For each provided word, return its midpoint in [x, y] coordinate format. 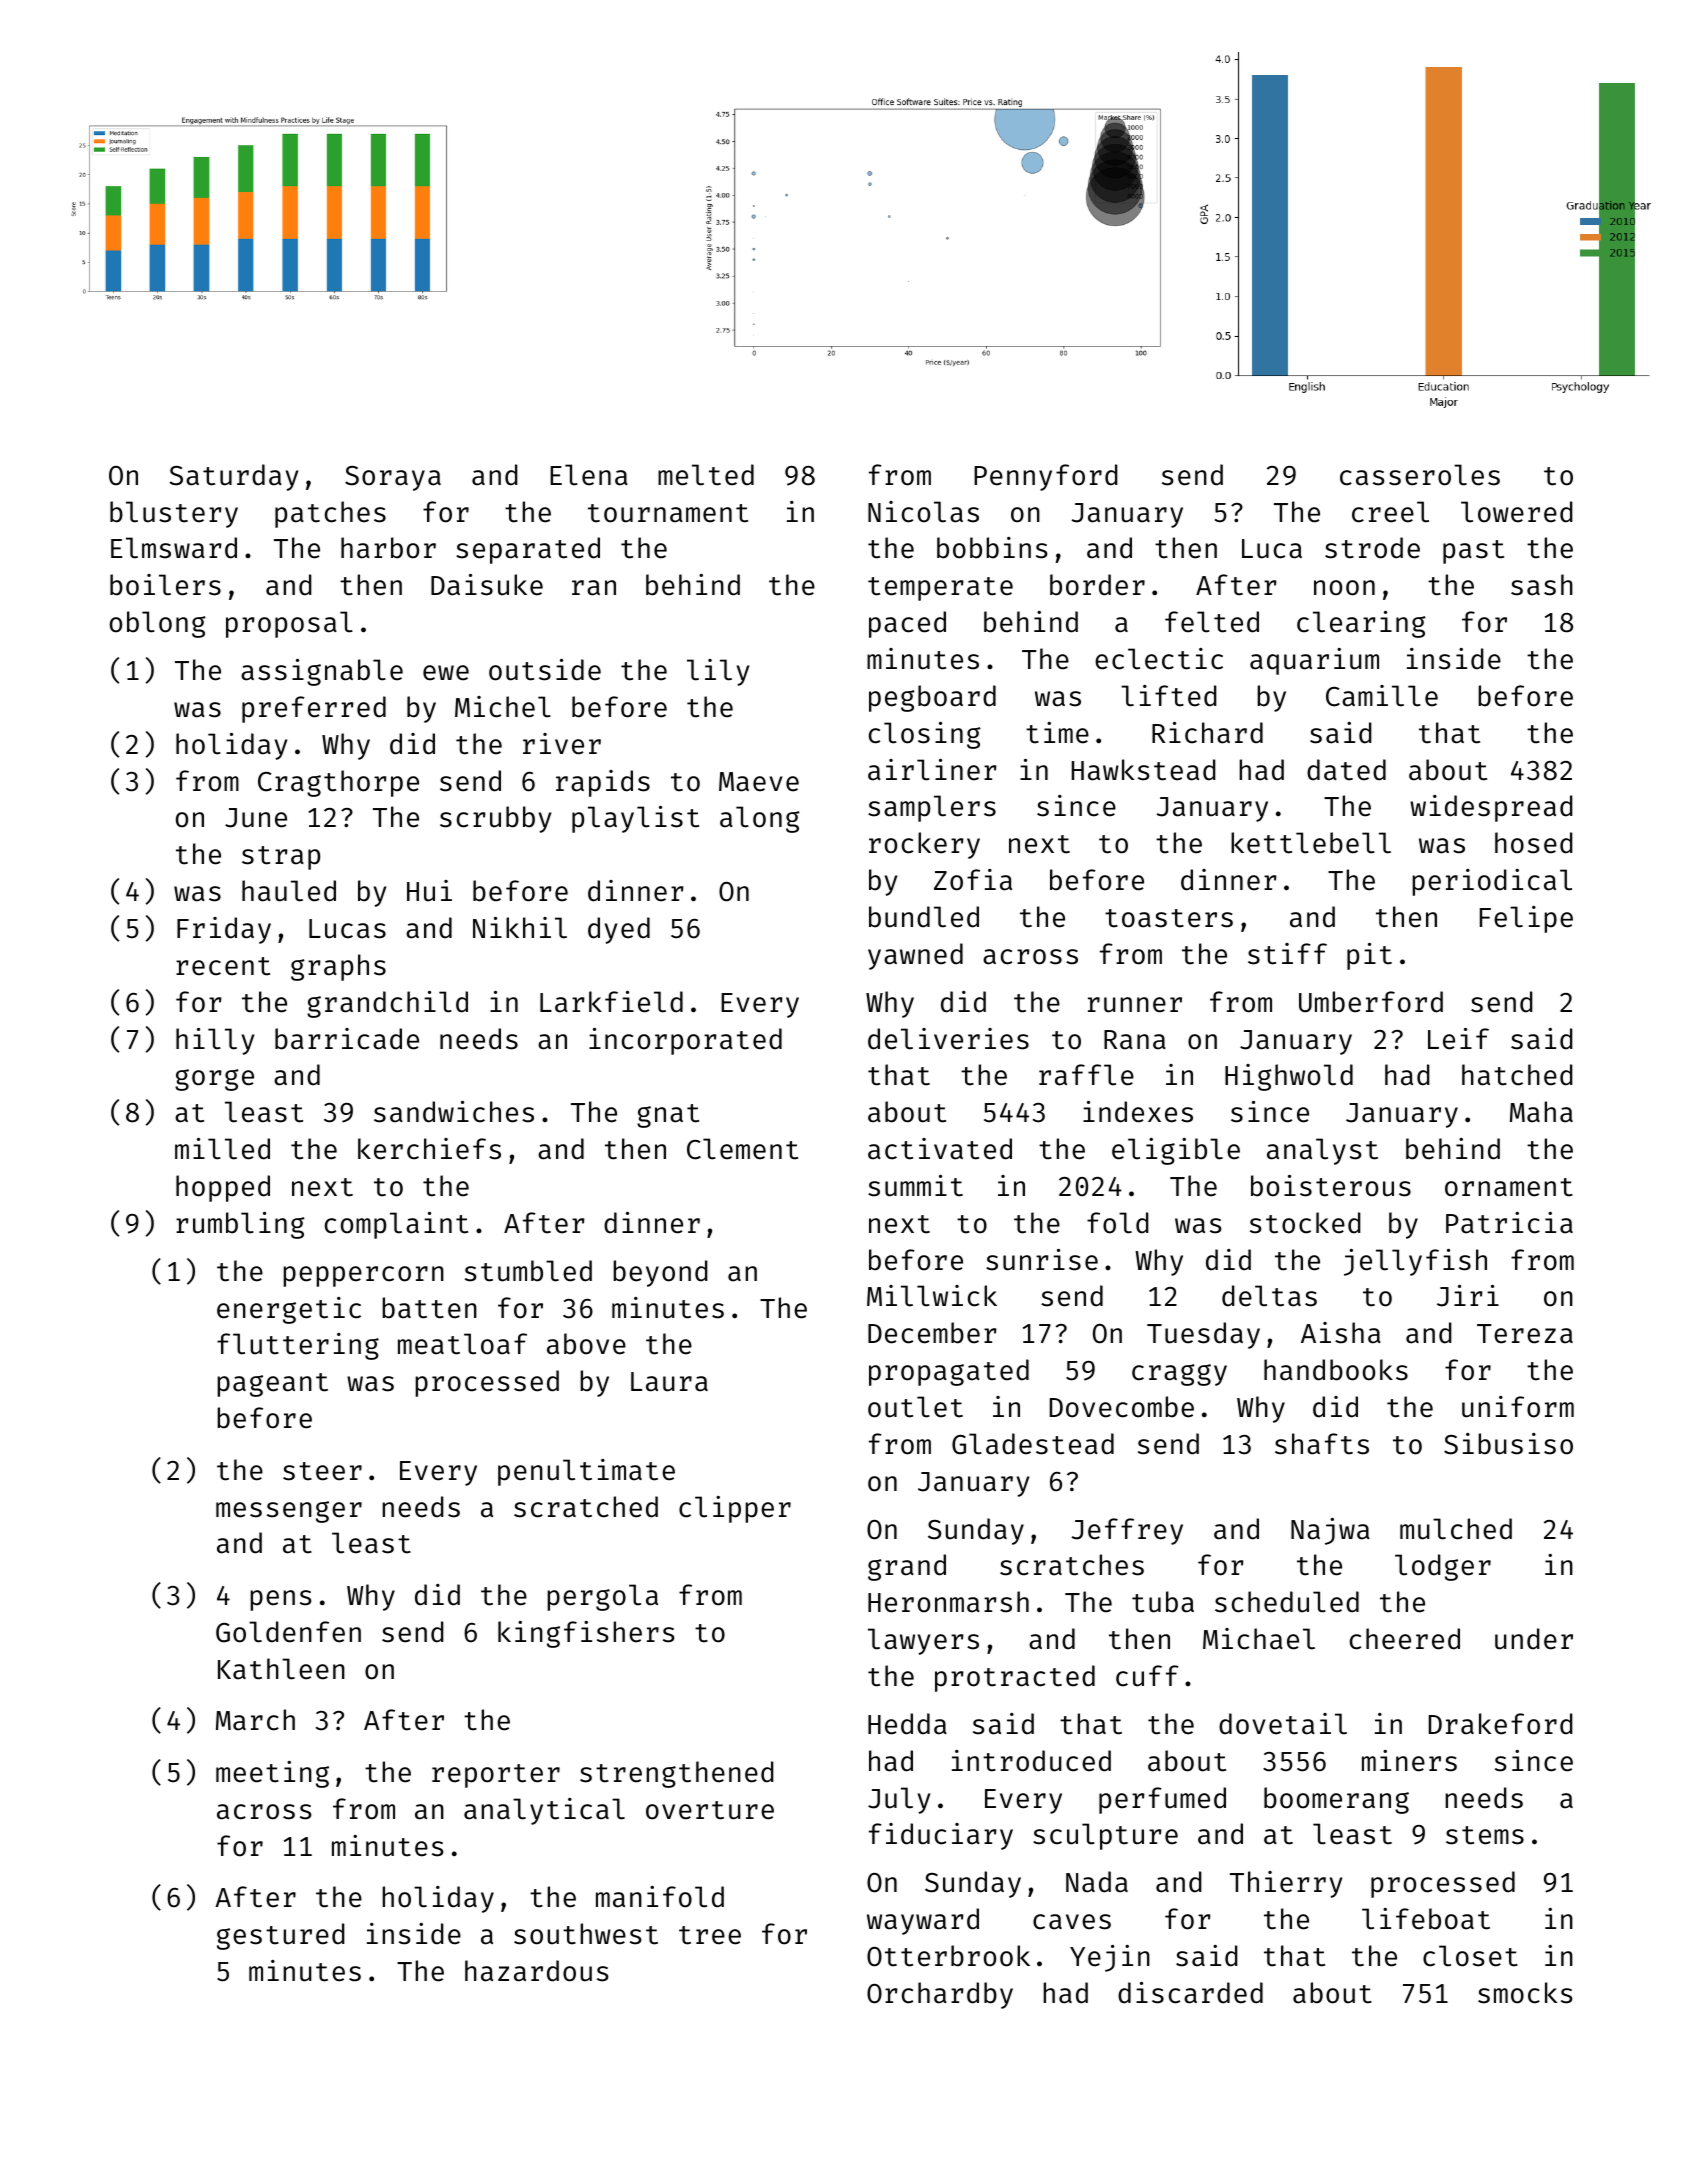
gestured [281, 1936]
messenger [289, 1512]
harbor [388, 548]
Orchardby [940, 1995]
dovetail [1283, 1724]
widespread [1491, 808]
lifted [1169, 696]
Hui [429, 891]
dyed [619, 930]
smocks [1525, 1993]
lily [718, 672]
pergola [602, 1597]
